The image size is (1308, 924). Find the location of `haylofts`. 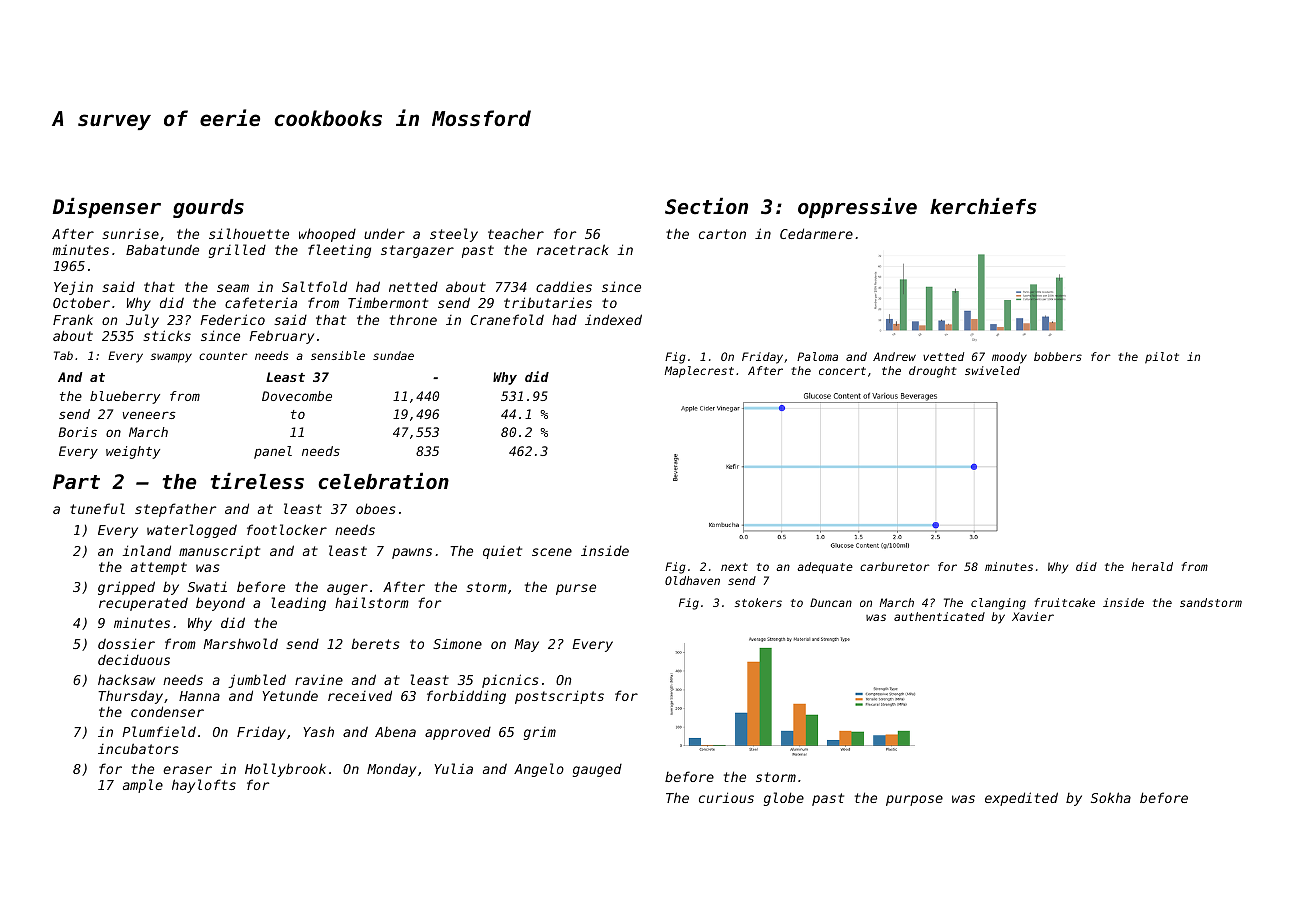

haylofts is located at coordinates (204, 786).
